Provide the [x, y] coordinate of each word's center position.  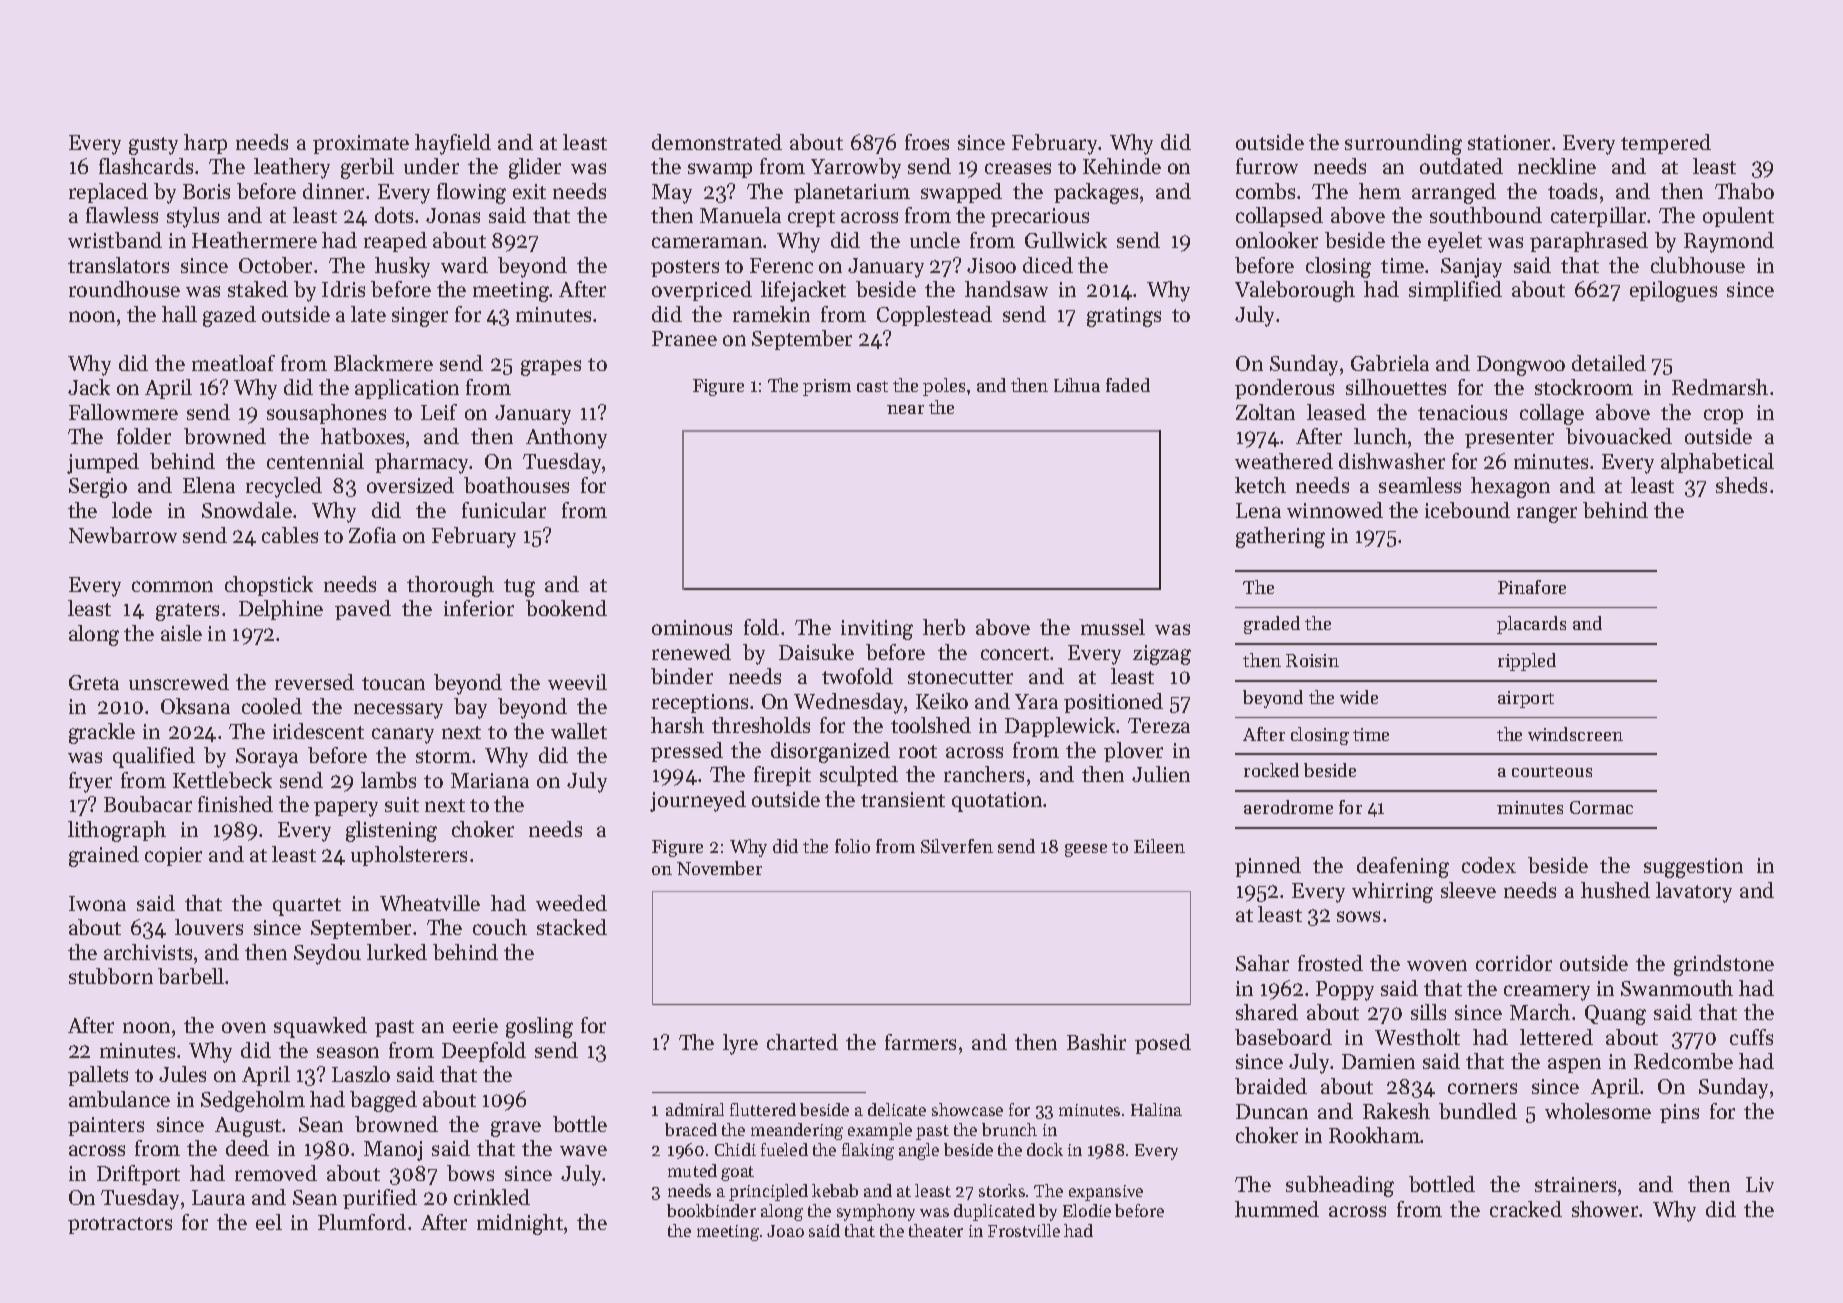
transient [903, 799]
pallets [98, 1076]
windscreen [1575, 734]
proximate [361, 144]
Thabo [1744, 191]
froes [927, 142]
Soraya [267, 758]
